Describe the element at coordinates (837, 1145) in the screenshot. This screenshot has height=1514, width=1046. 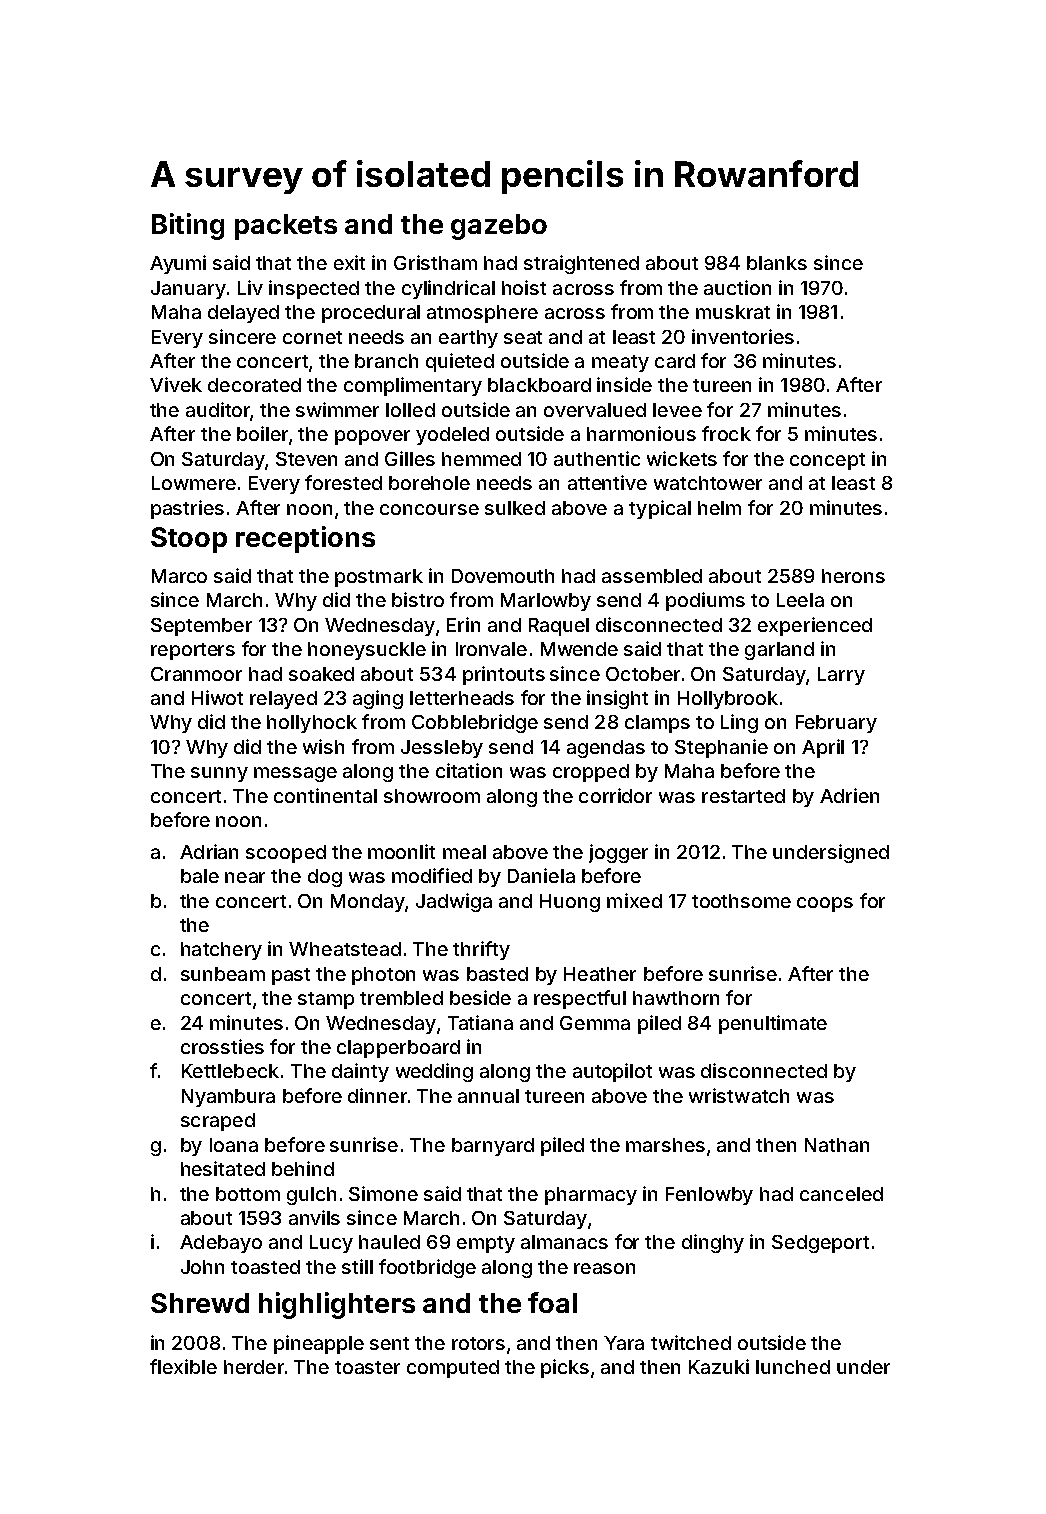
I see `Nathan` at that location.
